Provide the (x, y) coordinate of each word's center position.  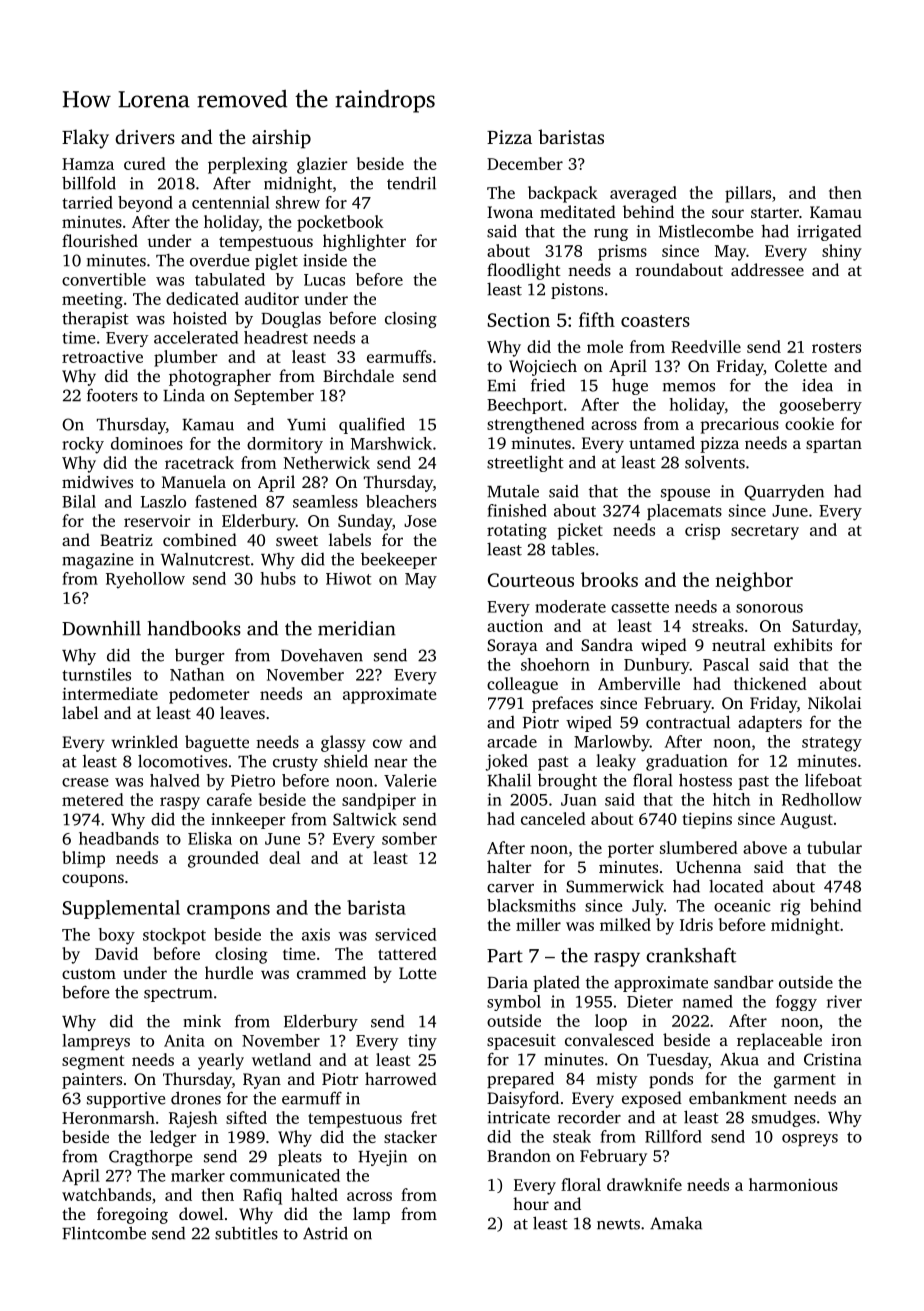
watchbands (106, 1194)
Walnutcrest (205, 559)
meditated (578, 211)
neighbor (754, 581)
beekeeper (399, 560)
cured (145, 163)
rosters (836, 347)
